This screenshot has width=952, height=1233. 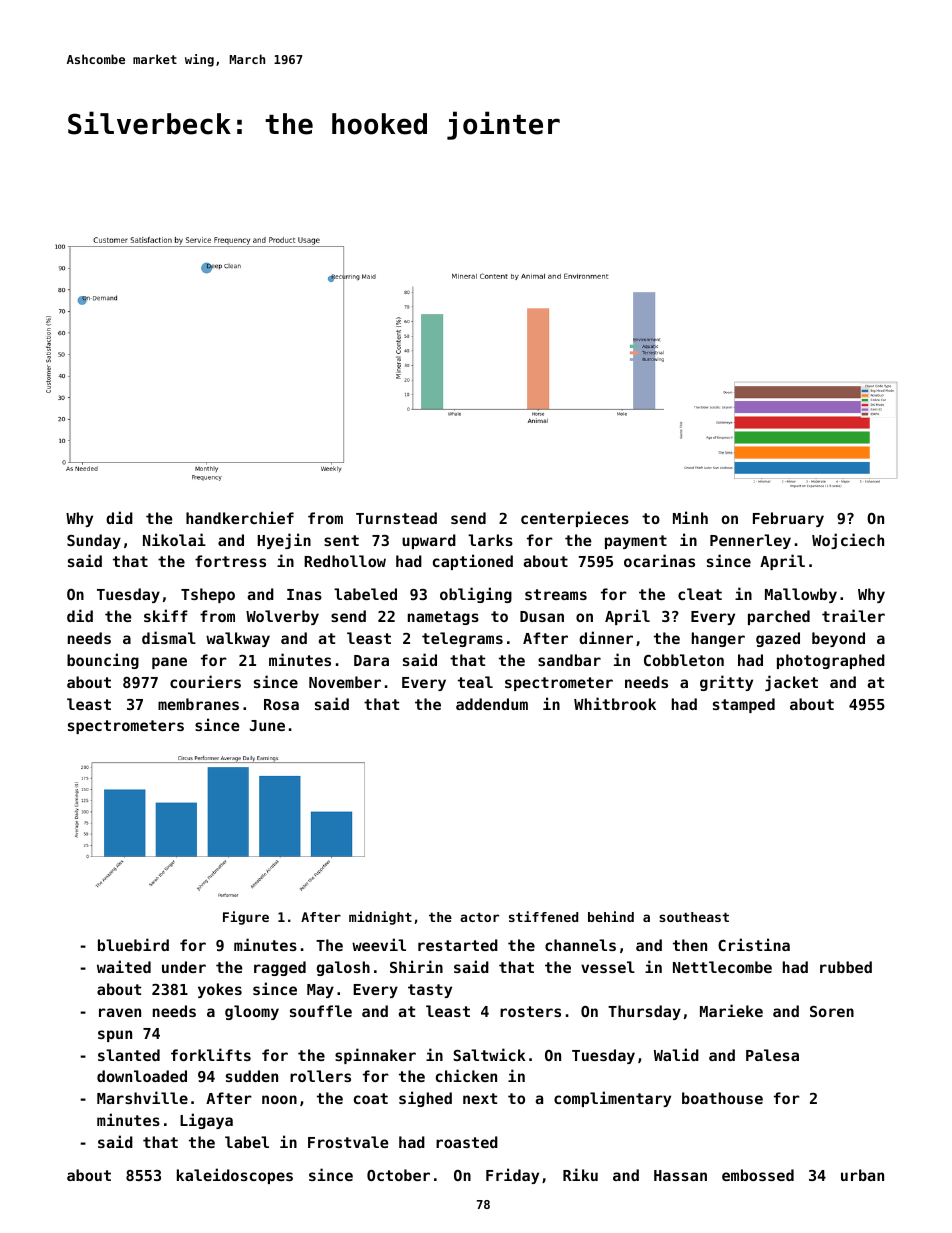 What do you see at coordinates (480, 1098) in the screenshot?
I see `next` at bounding box center [480, 1098].
